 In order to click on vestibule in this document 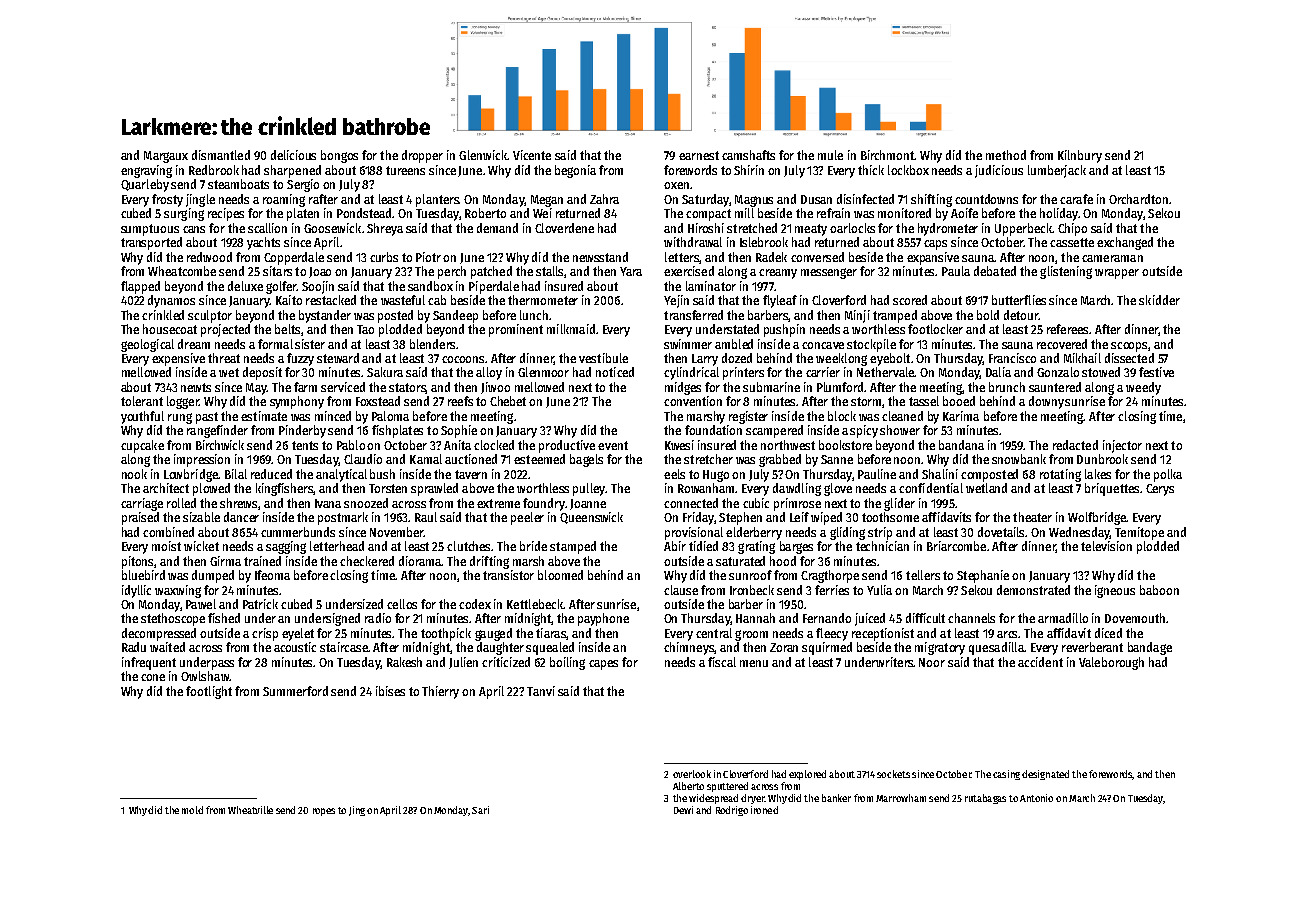, I will do `click(603, 358)`.
